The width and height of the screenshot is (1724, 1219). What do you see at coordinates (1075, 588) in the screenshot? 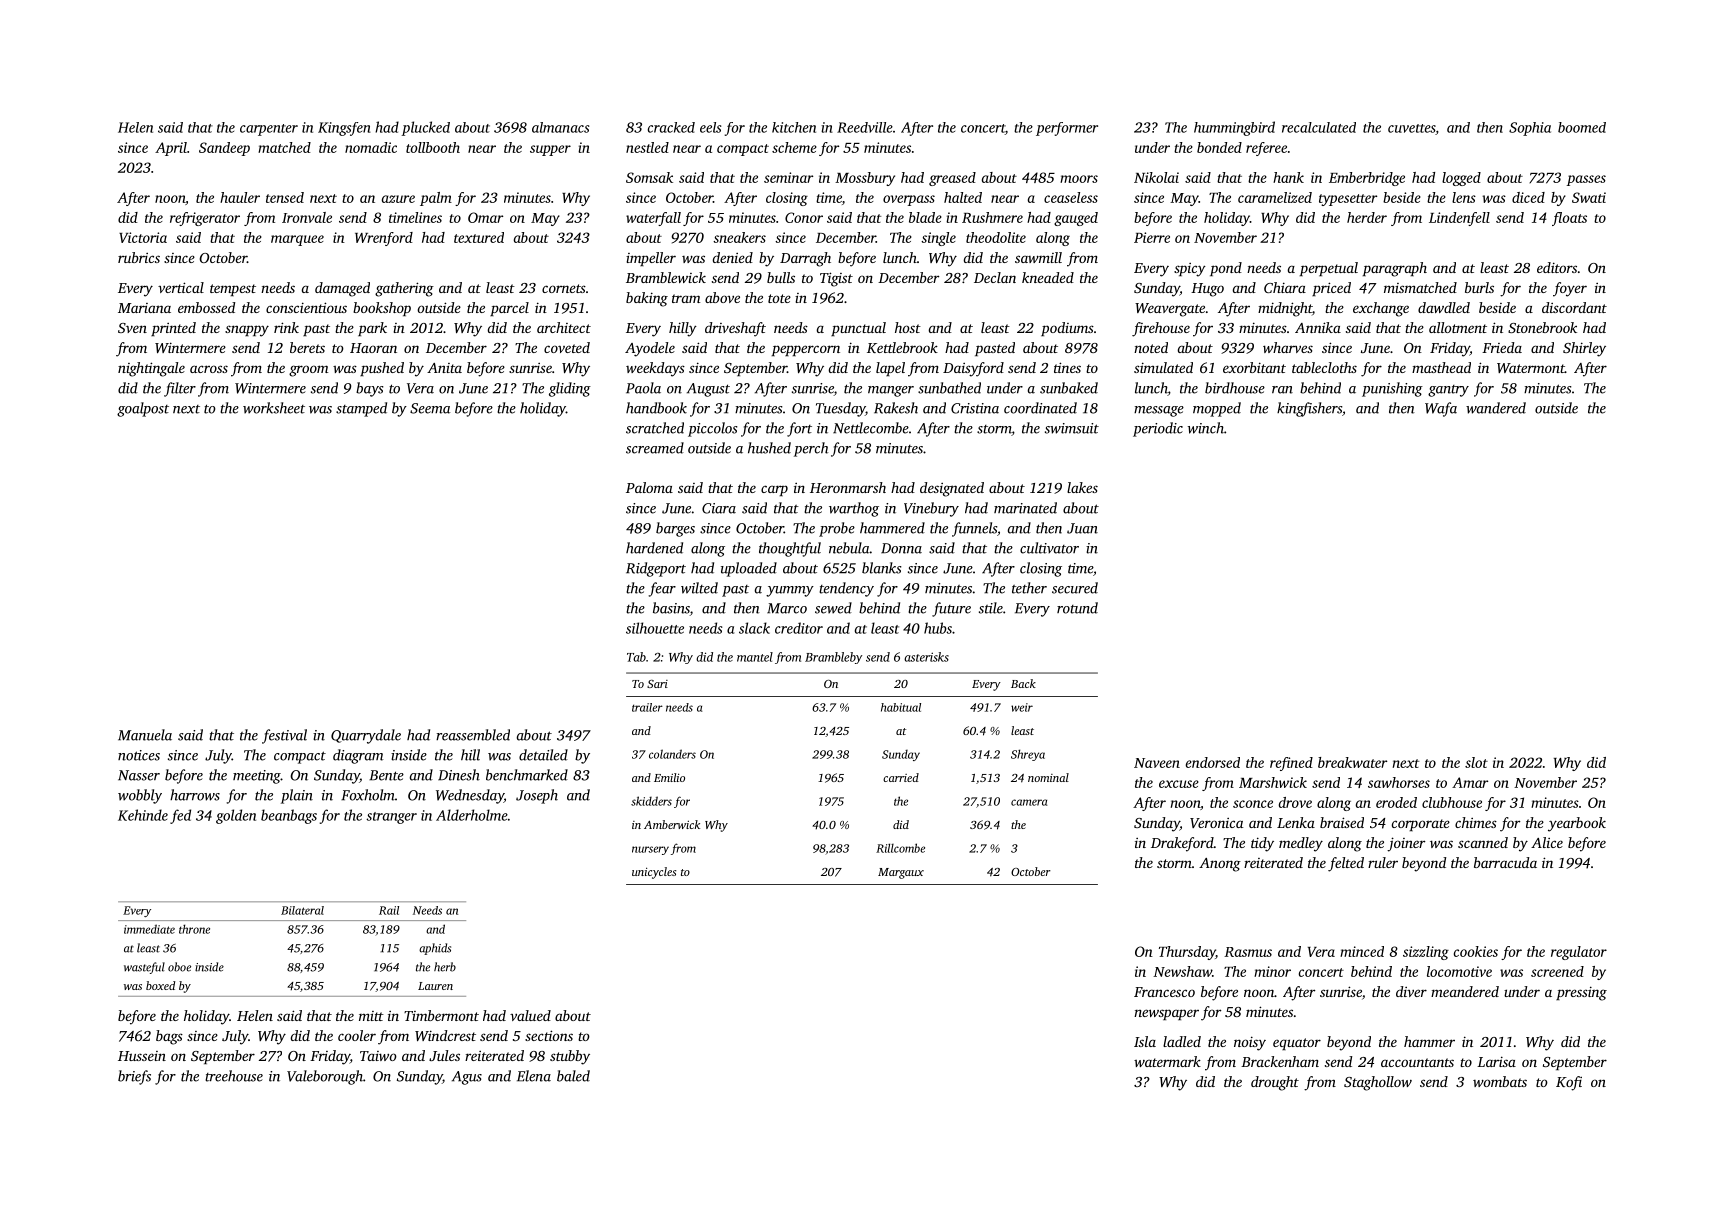
I see `secured` at bounding box center [1075, 588].
